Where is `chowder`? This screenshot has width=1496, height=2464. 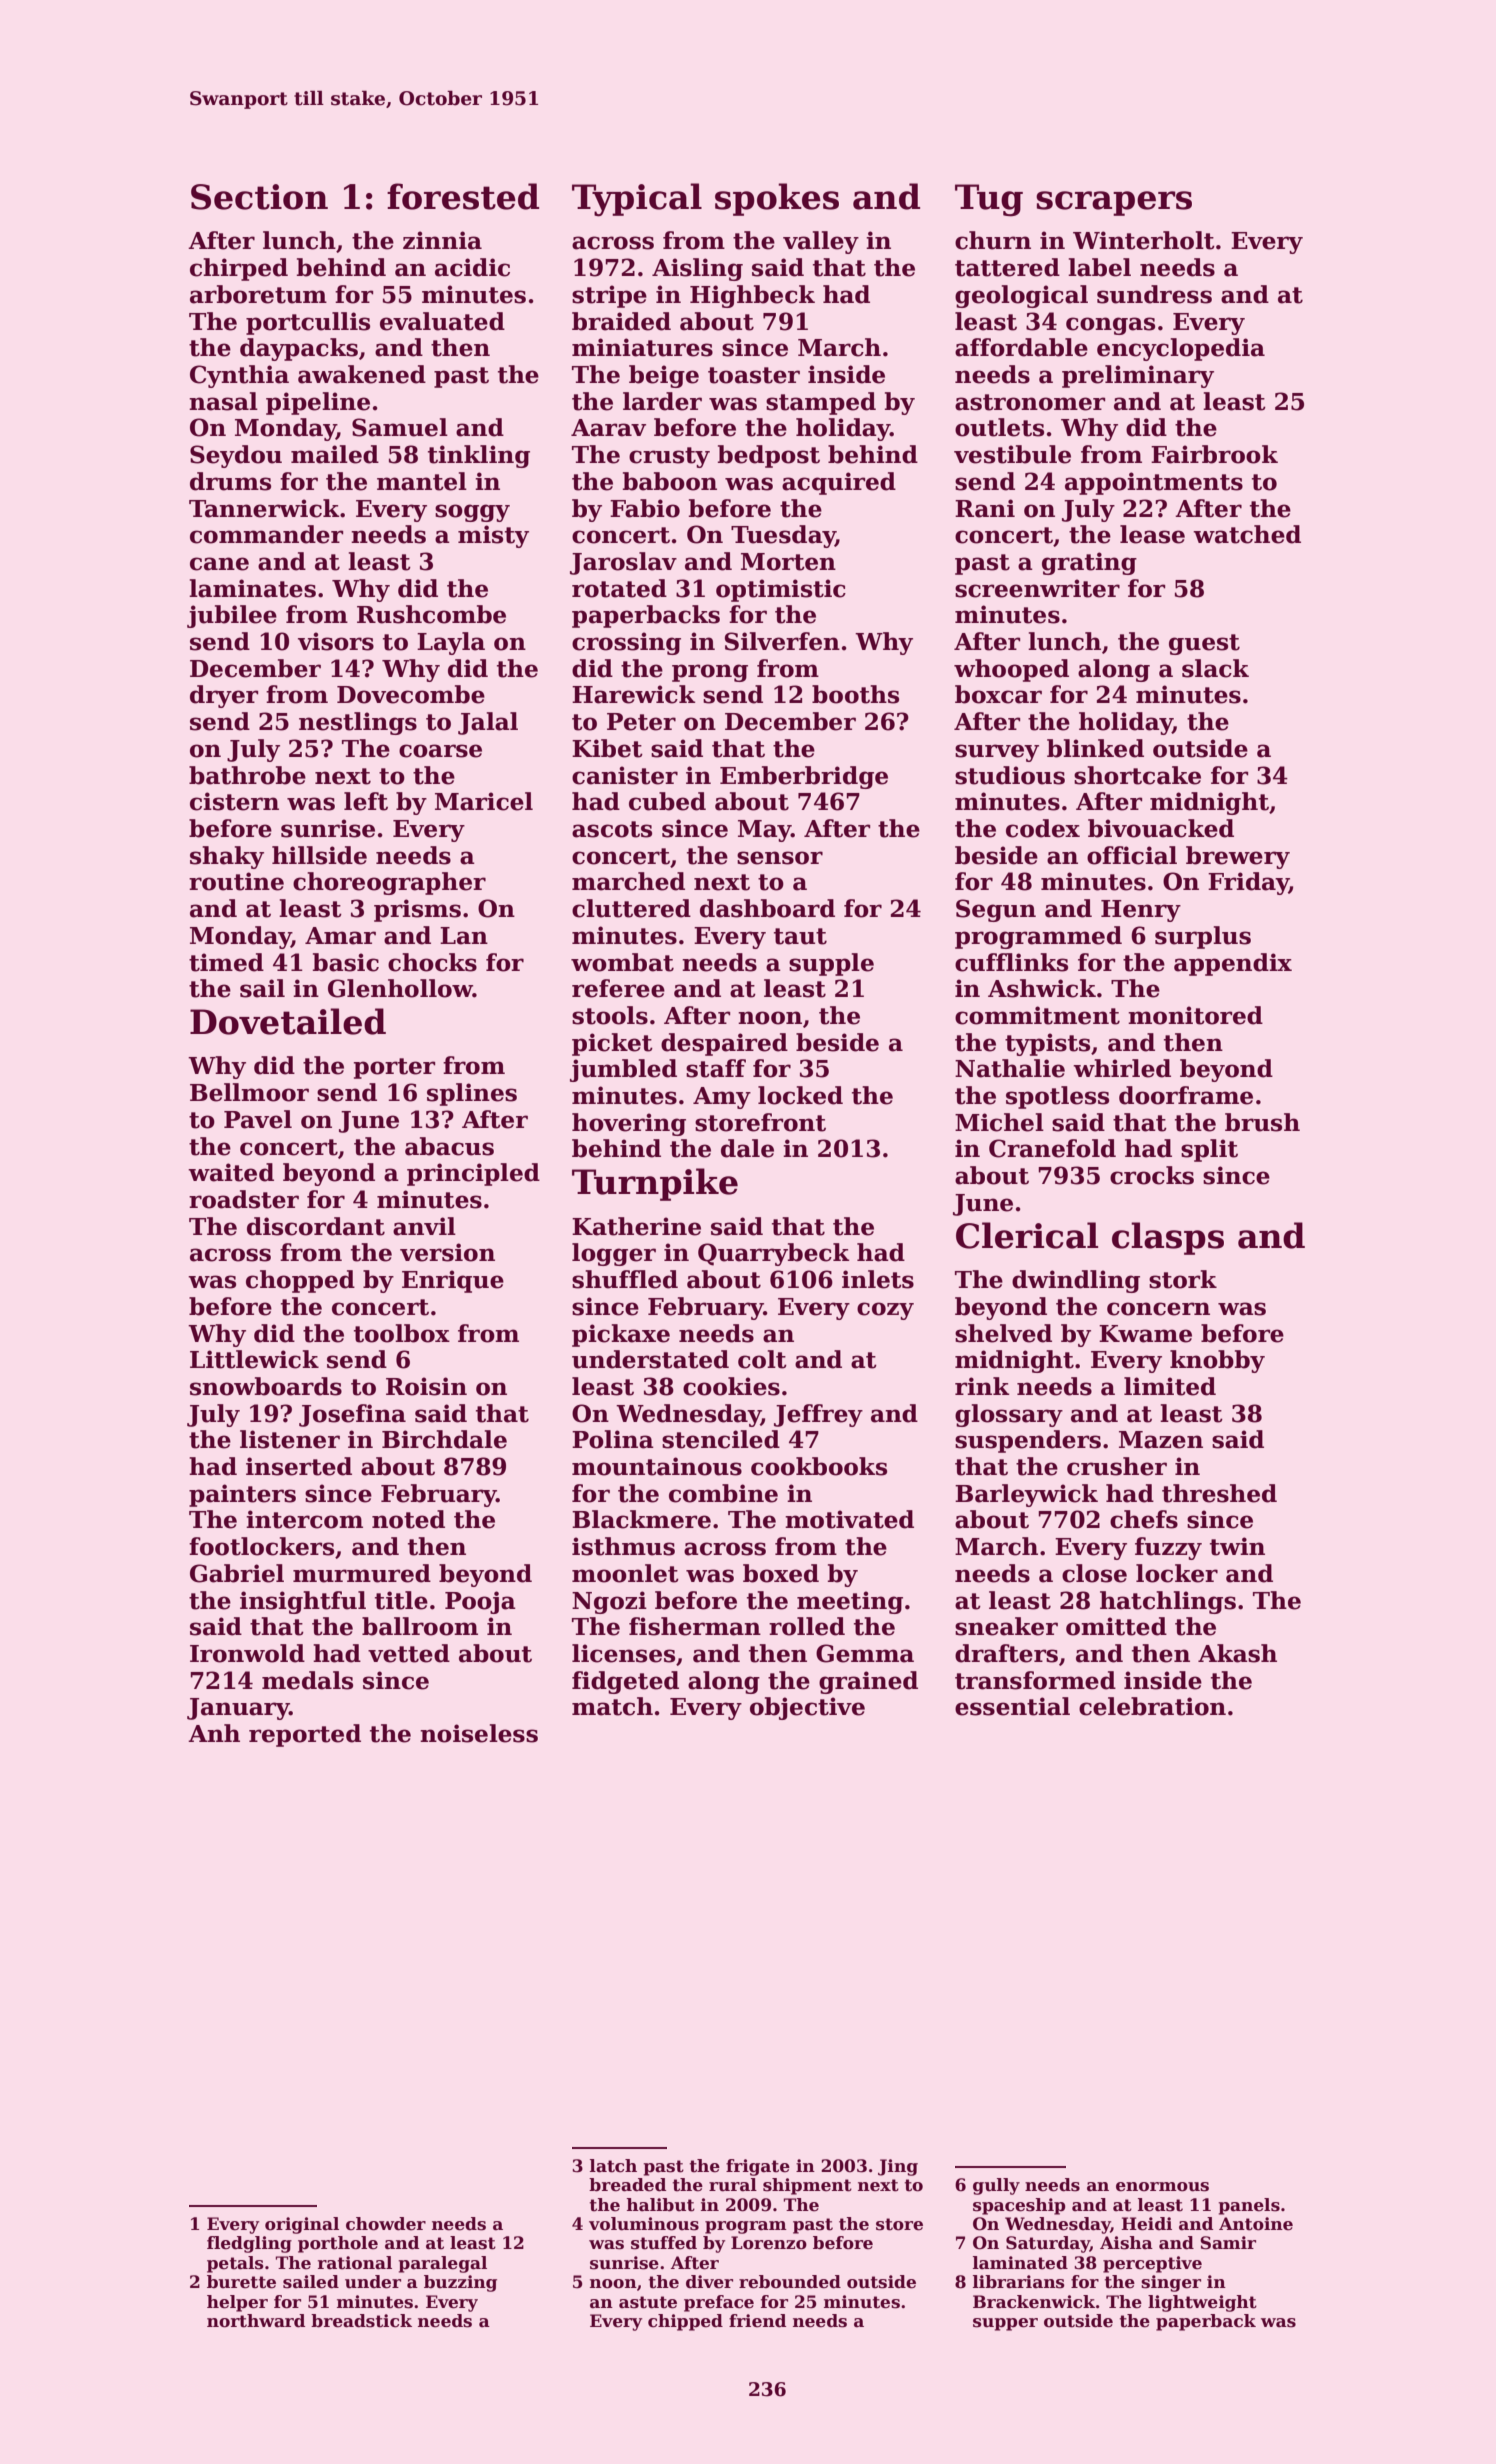
chowder is located at coordinates (386, 2224).
